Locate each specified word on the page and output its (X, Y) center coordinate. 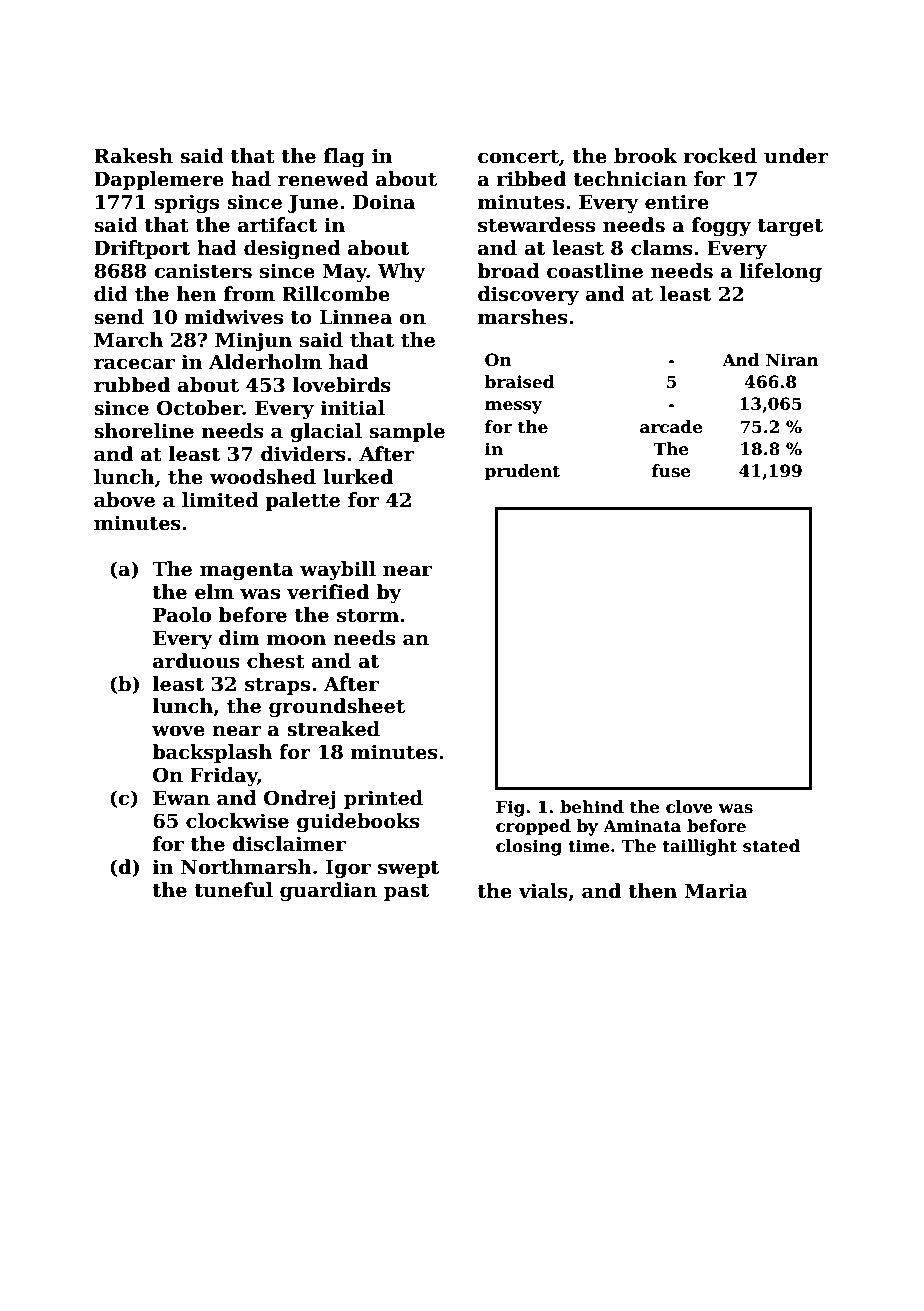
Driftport (142, 249)
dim (239, 638)
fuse (671, 471)
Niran (792, 359)
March (128, 340)
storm (368, 616)
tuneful (233, 890)
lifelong (781, 272)
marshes (523, 317)
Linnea (356, 317)
